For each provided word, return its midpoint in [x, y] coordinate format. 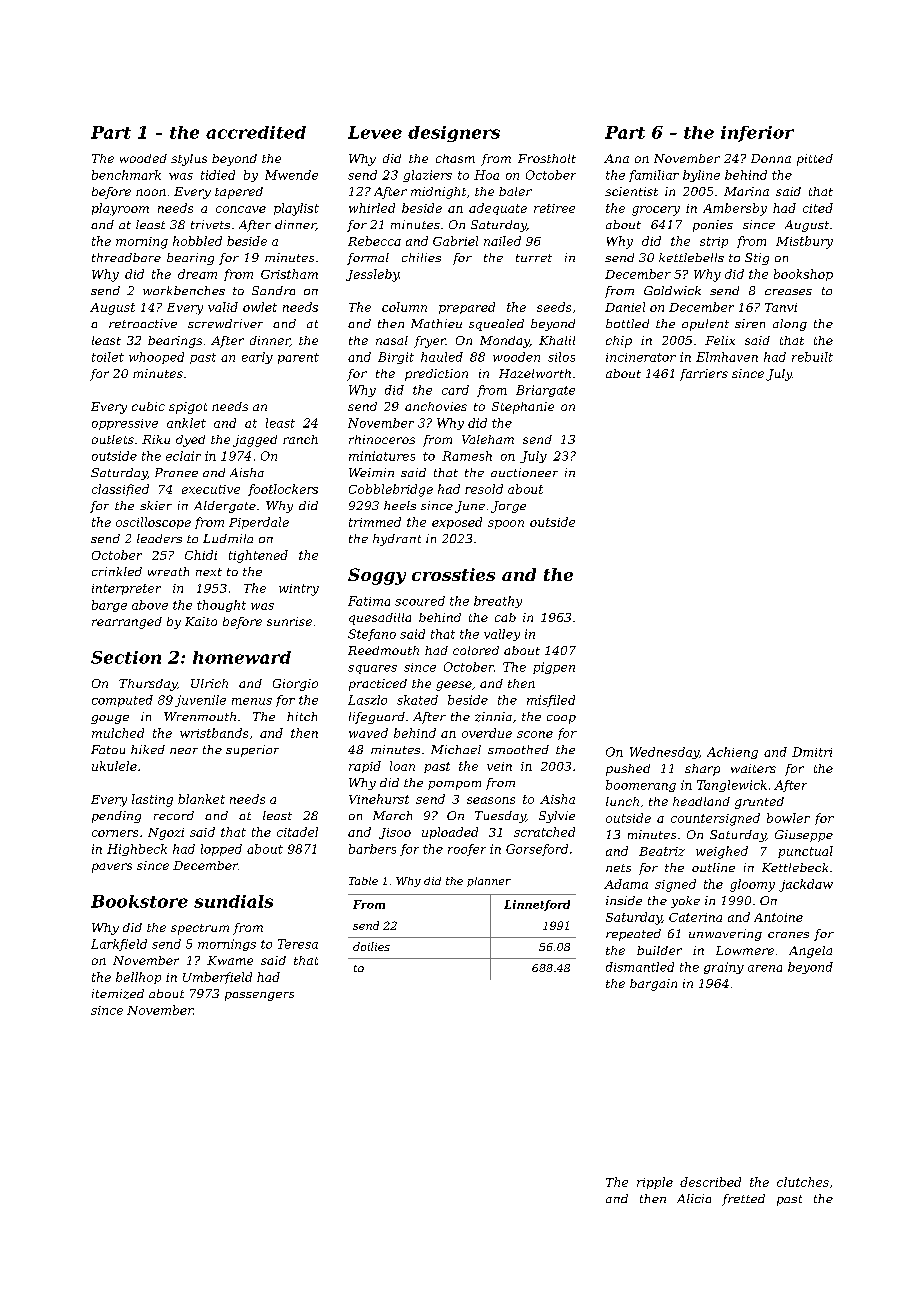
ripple [655, 1183]
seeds [554, 307]
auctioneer [524, 472]
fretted [743, 1200]
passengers [259, 996]
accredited [256, 132]
